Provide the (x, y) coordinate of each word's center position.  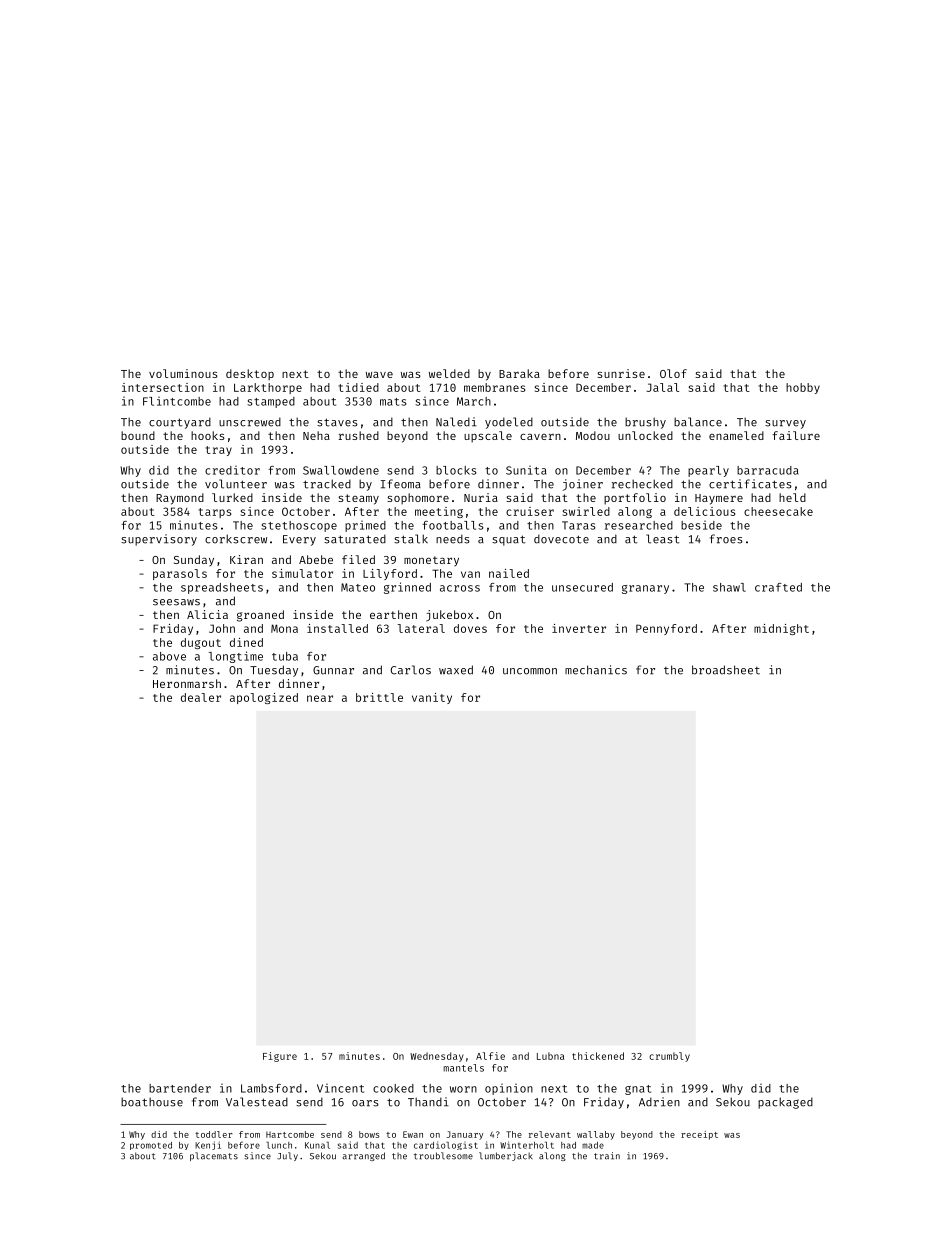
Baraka (519, 373)
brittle (379, 697)
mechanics (596, 670)
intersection (163, 387)
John (222, 628)
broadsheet (726, 670)
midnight (781, 629)
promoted (151, 1146)
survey (785, 424)
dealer (201, 697)
